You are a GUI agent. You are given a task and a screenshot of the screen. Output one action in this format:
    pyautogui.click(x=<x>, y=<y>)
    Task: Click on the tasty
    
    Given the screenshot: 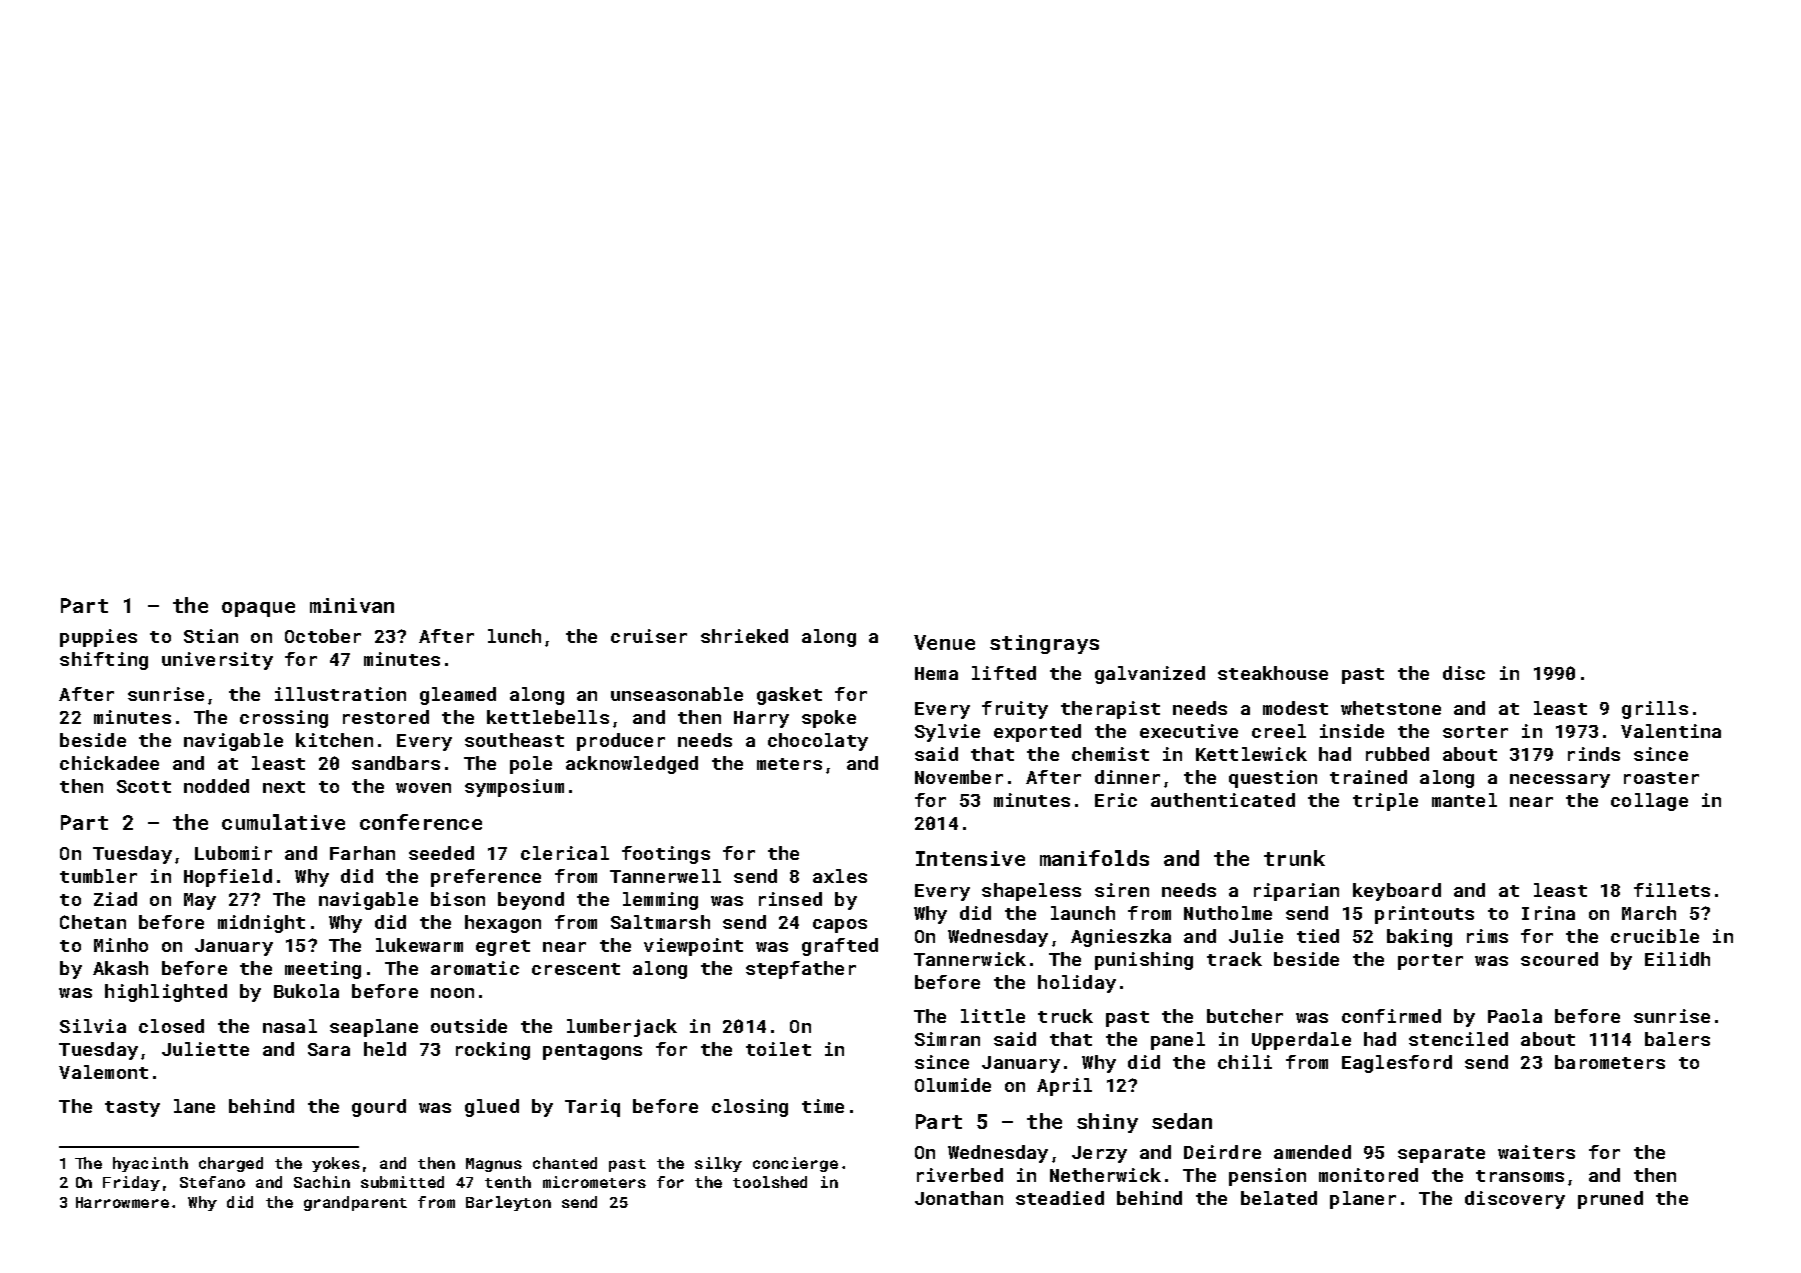 What is the action you would take?
    pyautogui.click(x=132, y=1109)
